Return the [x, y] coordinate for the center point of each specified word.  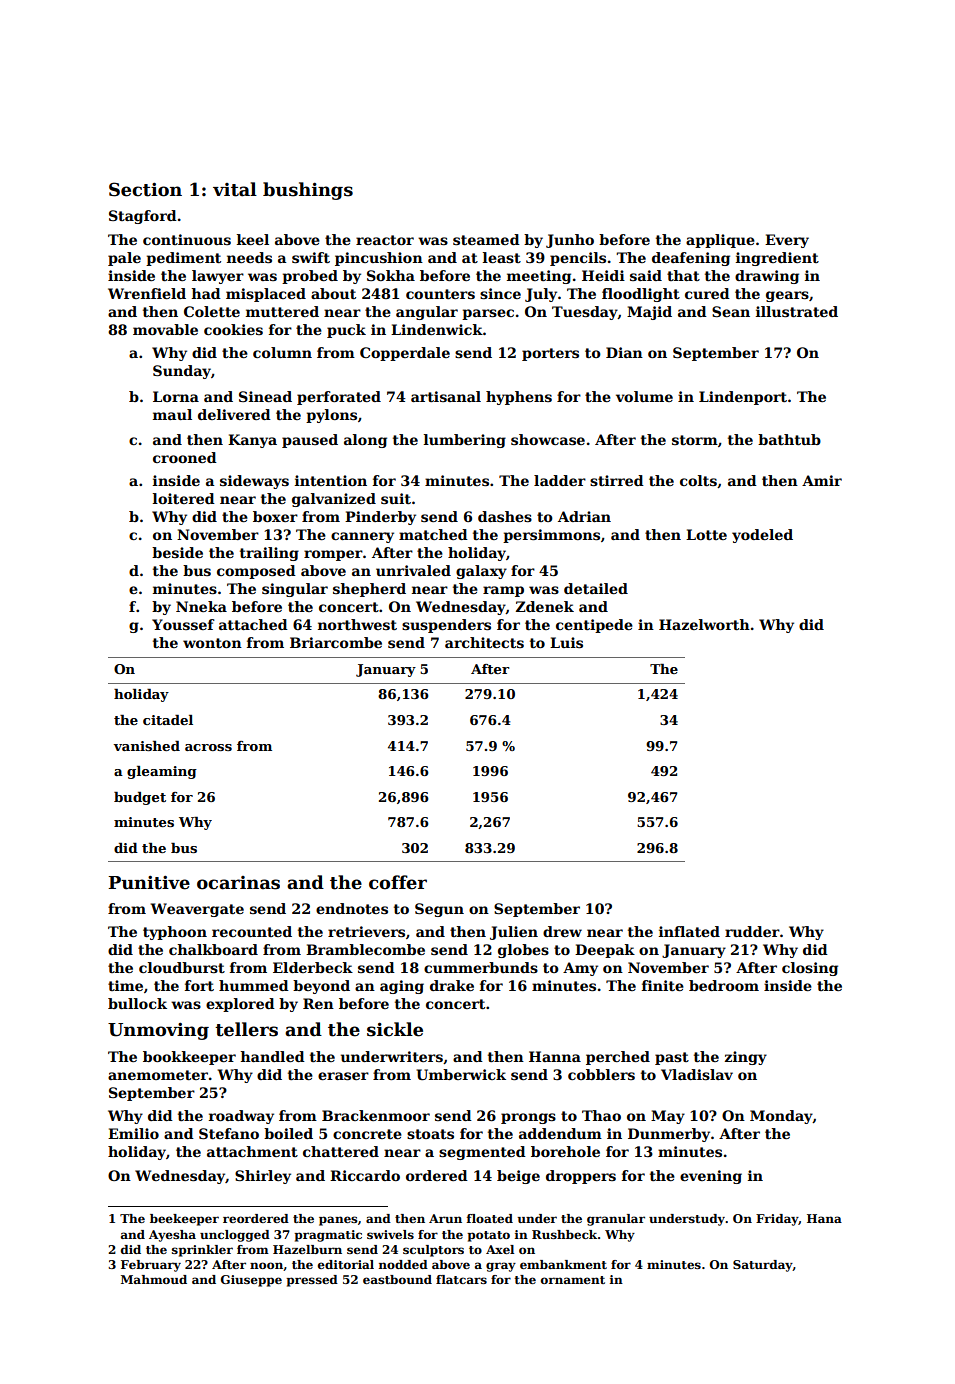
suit [396, 498]
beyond [321, 987]
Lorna [176, 396]
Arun [445, 1218]
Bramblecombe [365, 949]
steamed [486, 239]
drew [562, 931]
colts [698, 480]
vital [235, 189]
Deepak [605, 951]
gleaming [162, 772]
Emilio [133, 1133]
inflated [689, 931]
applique [720, 241]
